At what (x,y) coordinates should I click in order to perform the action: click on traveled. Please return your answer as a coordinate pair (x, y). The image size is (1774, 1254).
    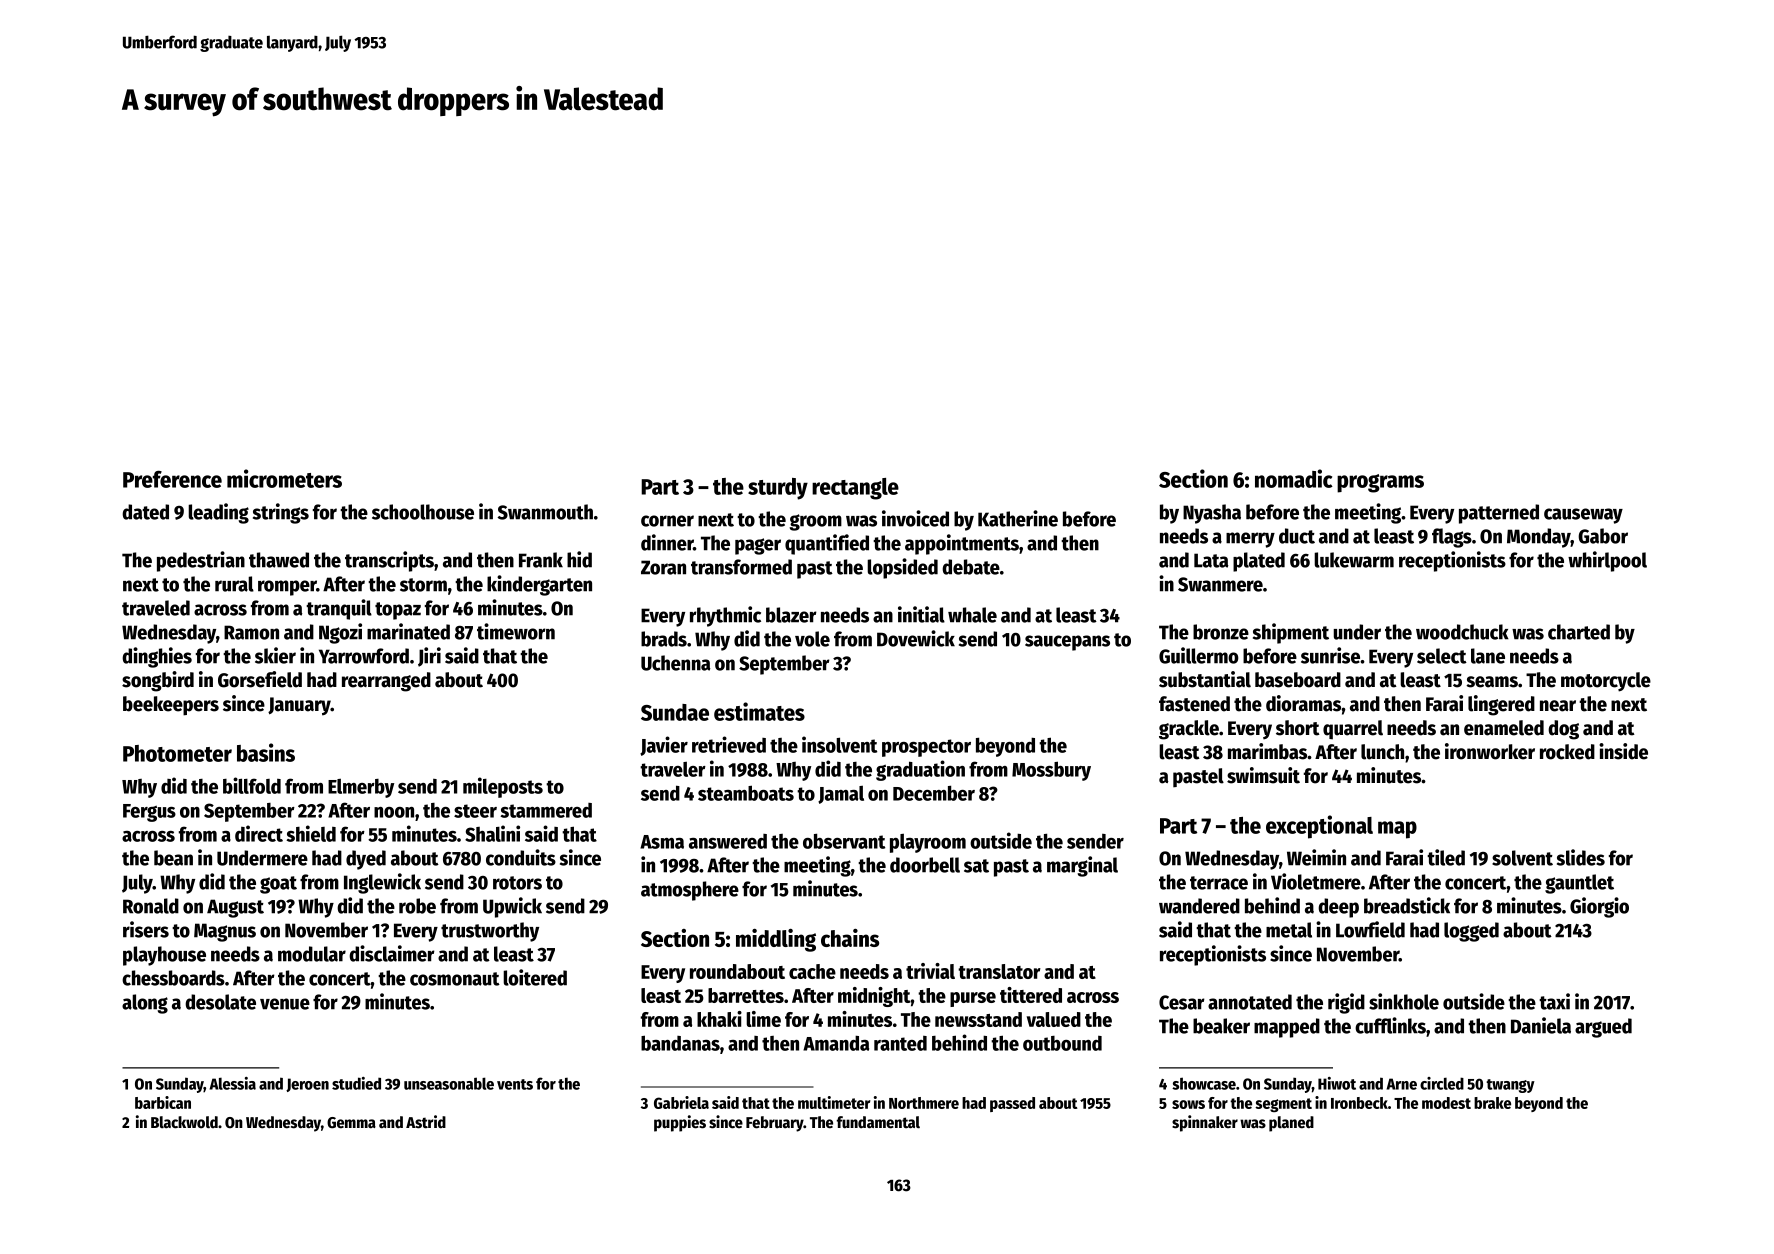
    Looking at the image, I should click on (156, 608).
